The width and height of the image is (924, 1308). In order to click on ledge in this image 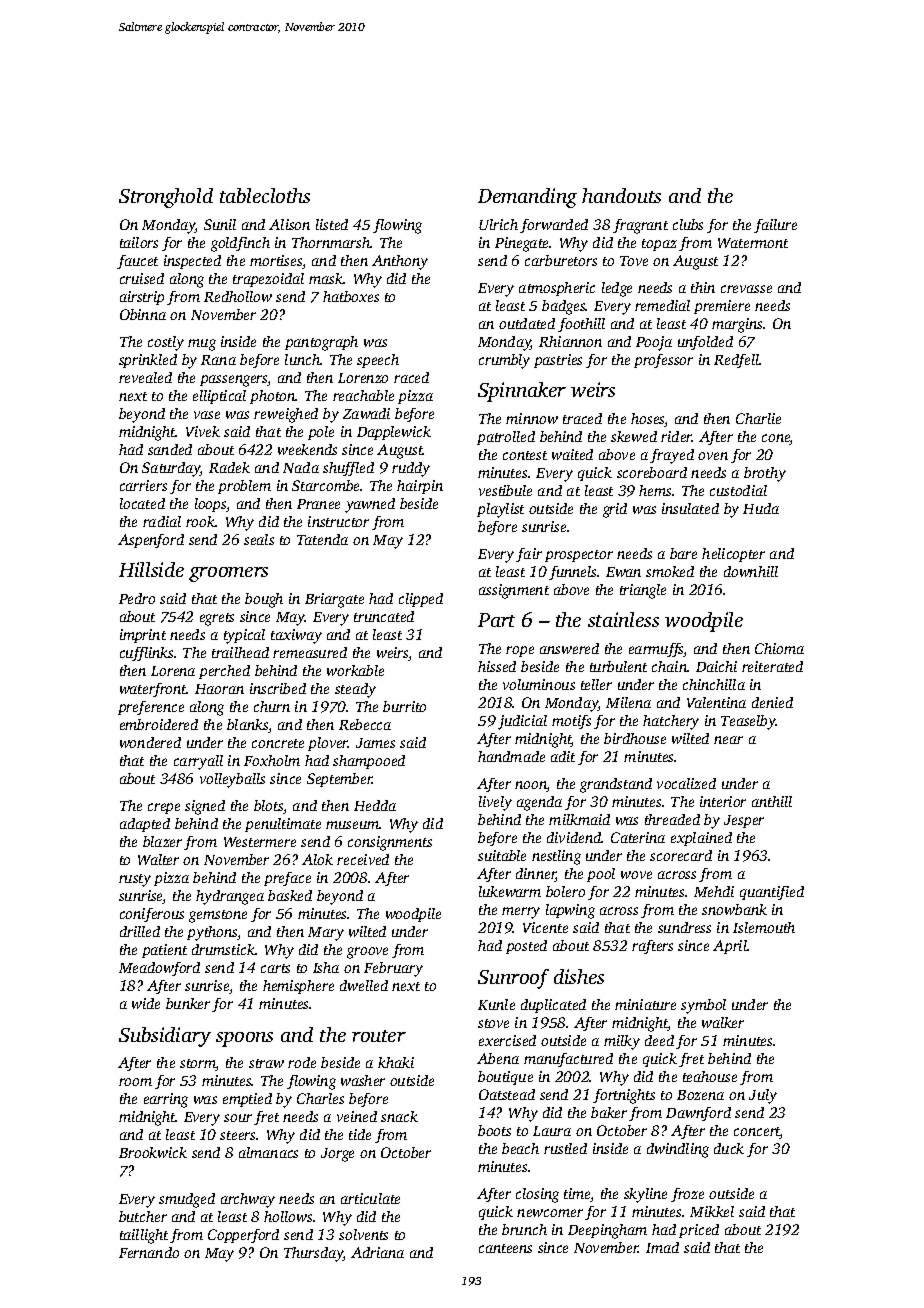, I will do `click(617, 289)`.
